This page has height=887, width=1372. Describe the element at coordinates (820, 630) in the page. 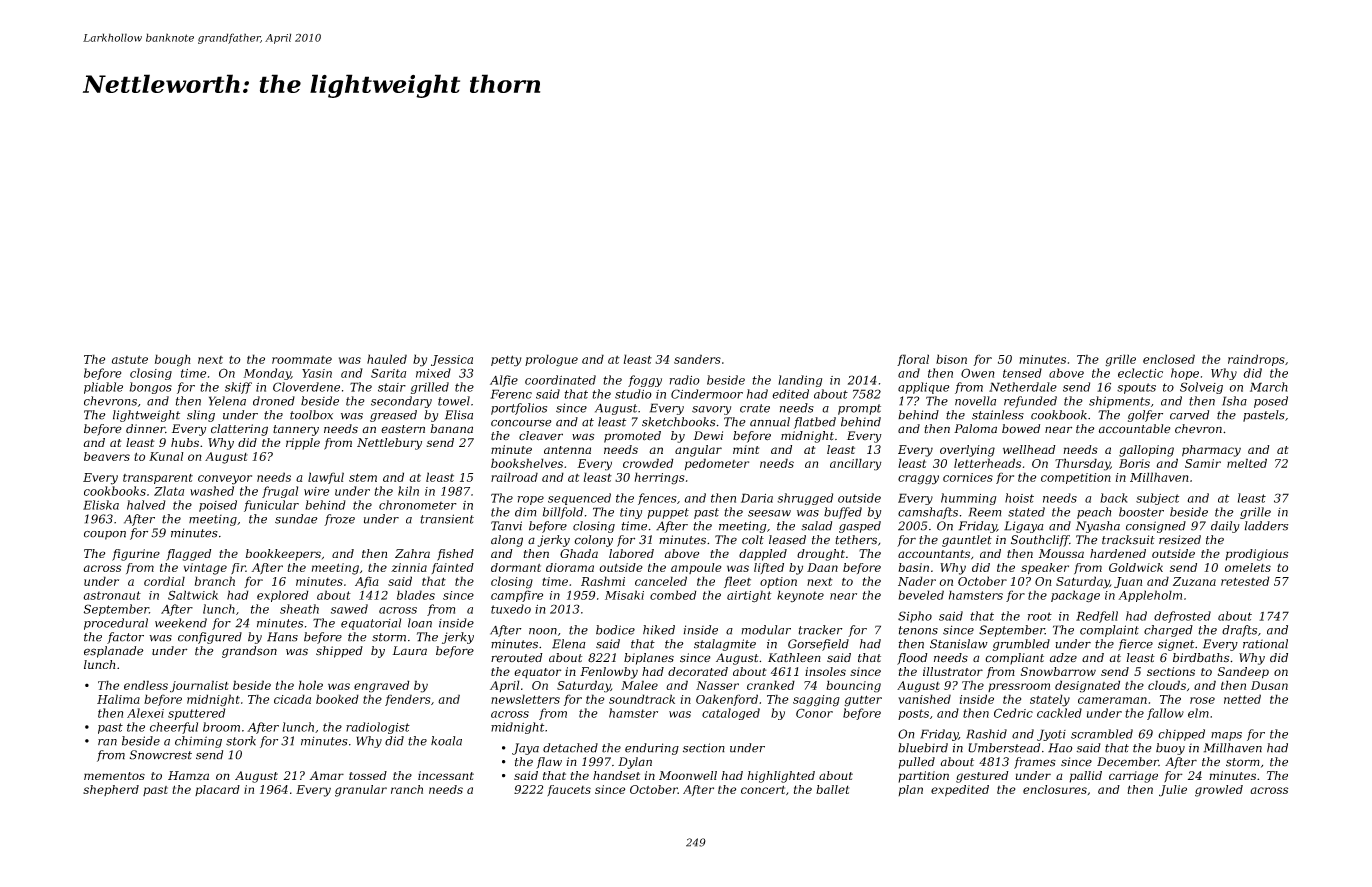

I see `tracker` at that location.
